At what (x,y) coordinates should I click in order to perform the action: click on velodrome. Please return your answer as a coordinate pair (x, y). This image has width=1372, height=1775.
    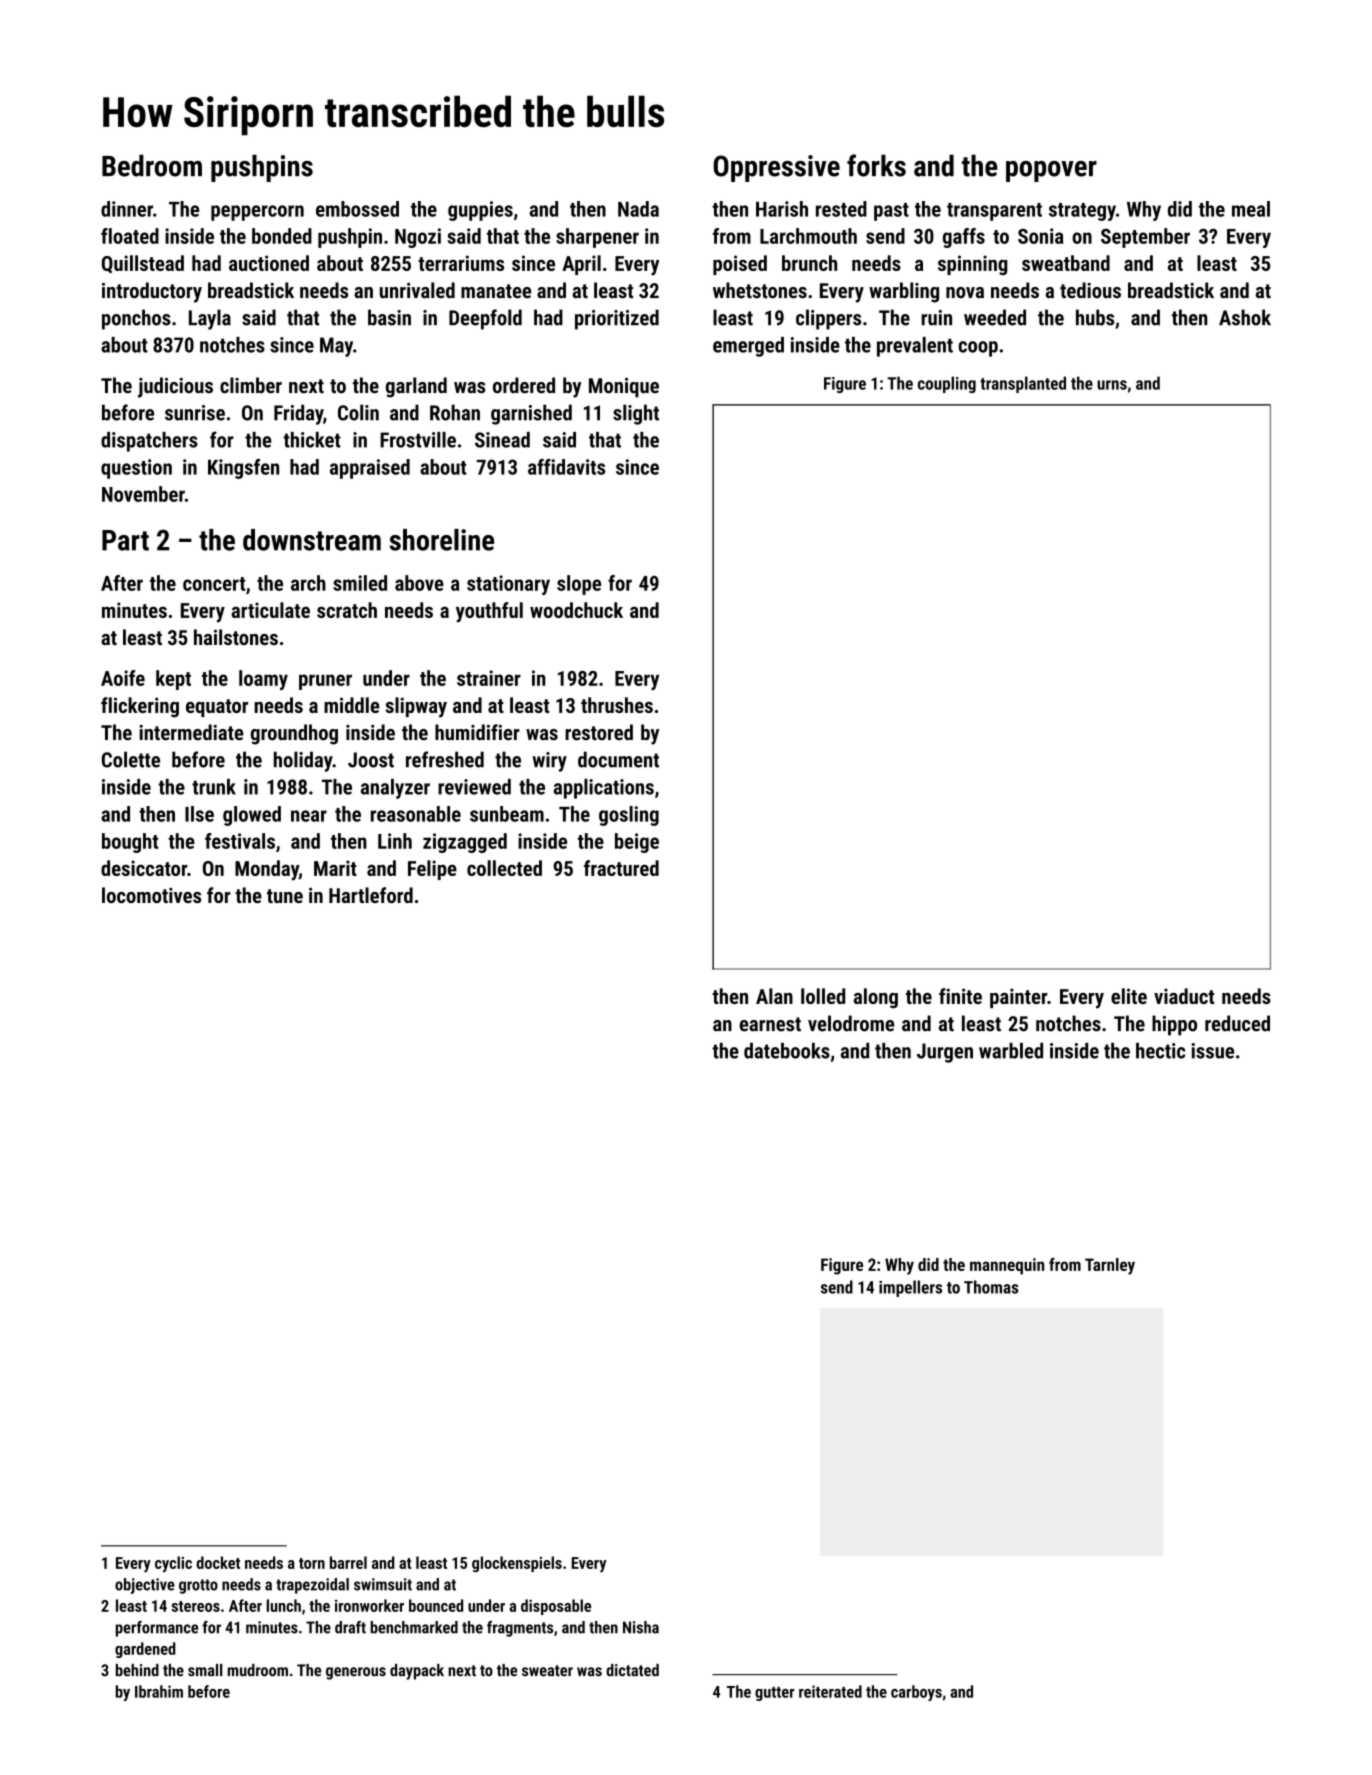
    Looking at the image, I should click on (851, 1023).
